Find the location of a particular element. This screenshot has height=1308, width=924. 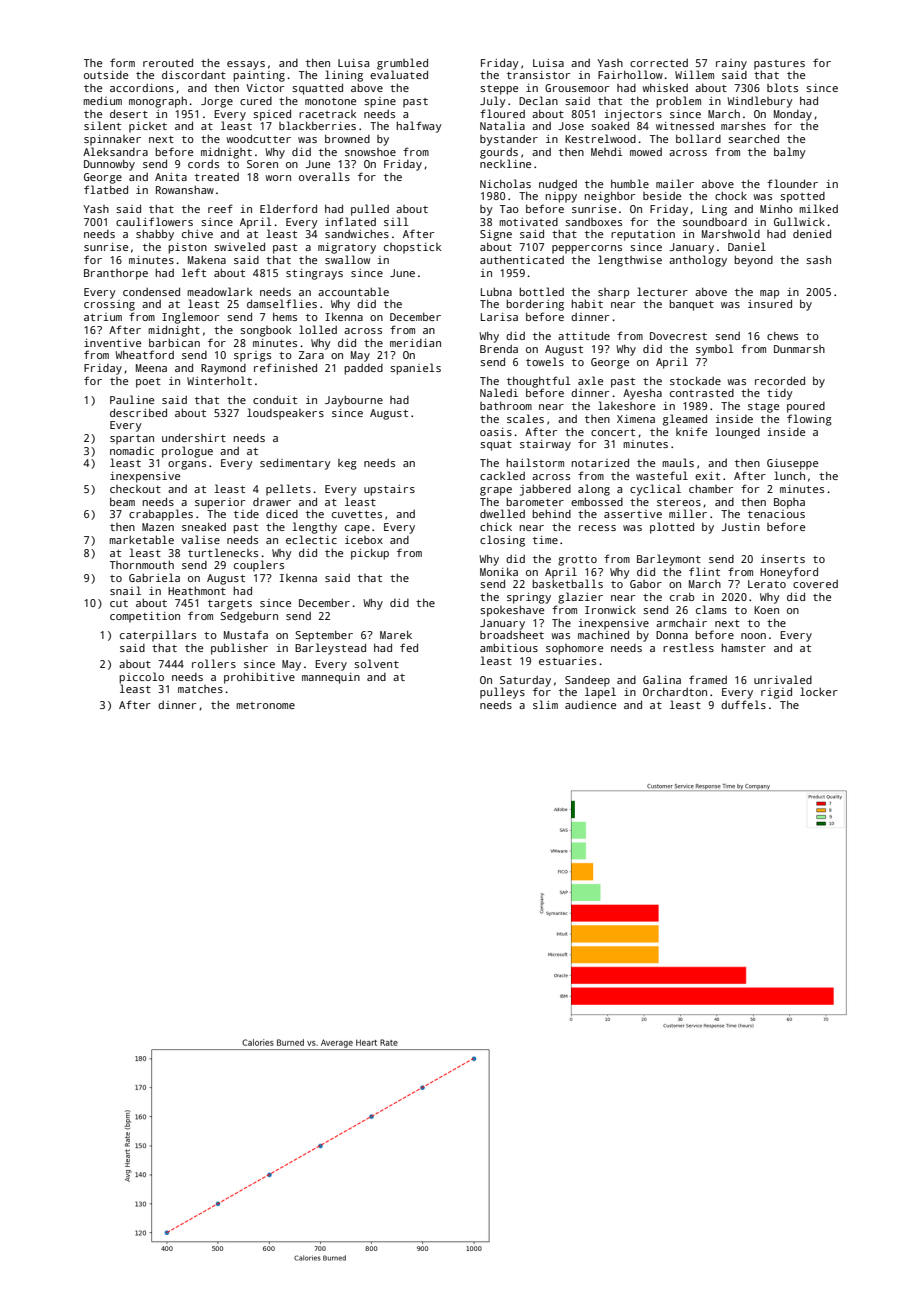

Bopha is located at coordinates (789, 503).
